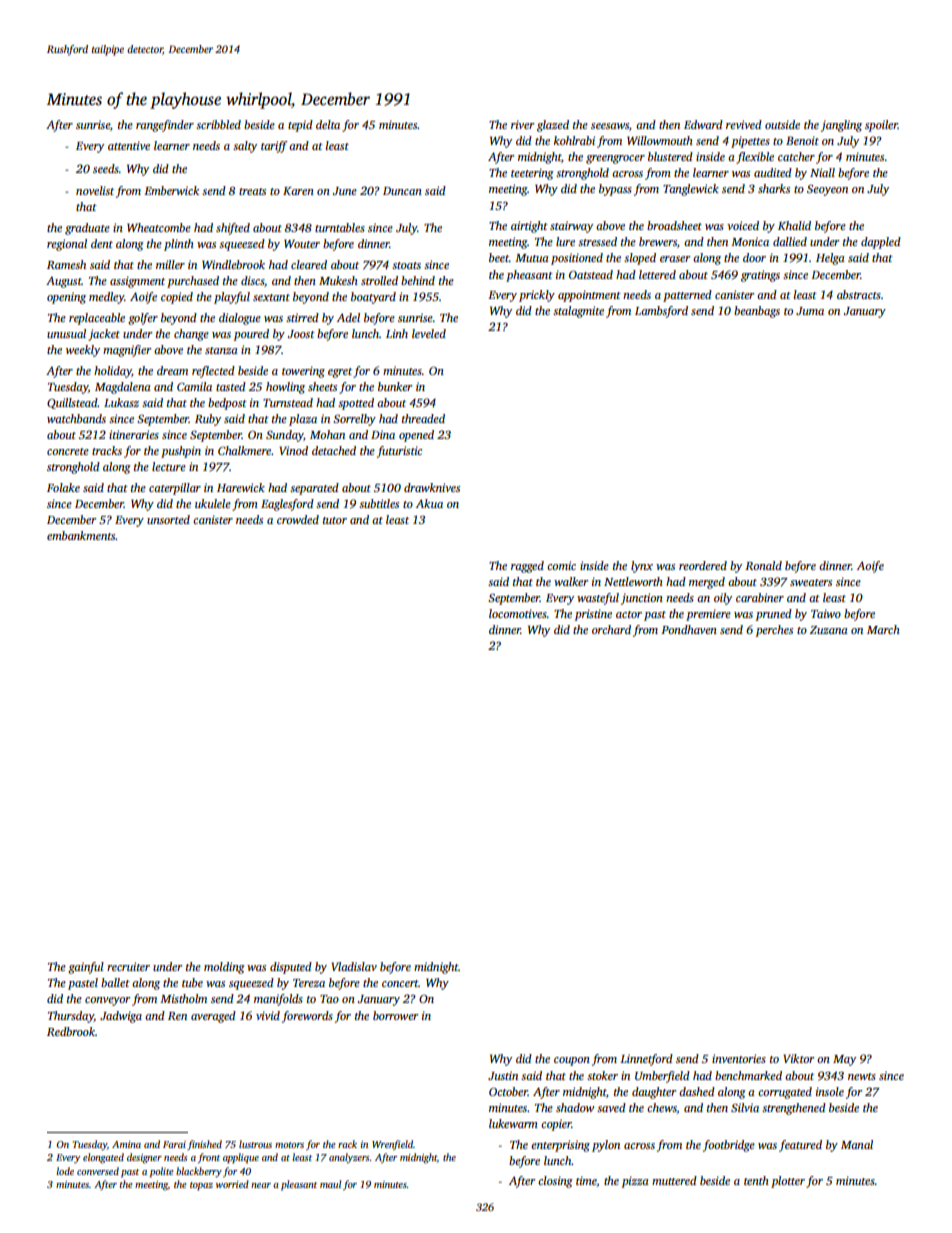  What do you see at coordinates (881, 243) in the screenshot?
I see `dappled` at bounding box center [881, 243].
